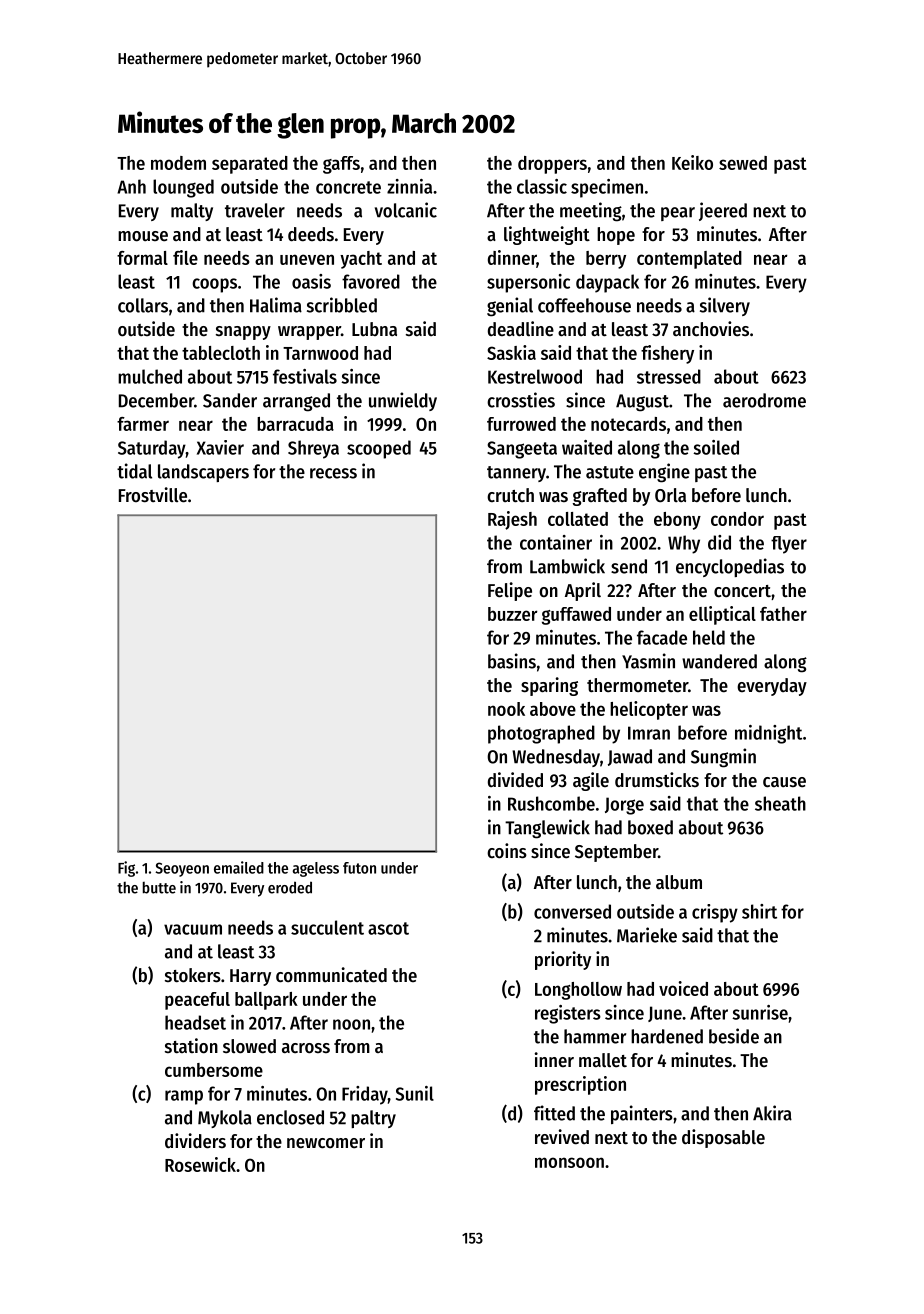  What do you see at coordinates (642, 1114) in the screenshot?
I see `painters` at bounding box center [642, 1114].
